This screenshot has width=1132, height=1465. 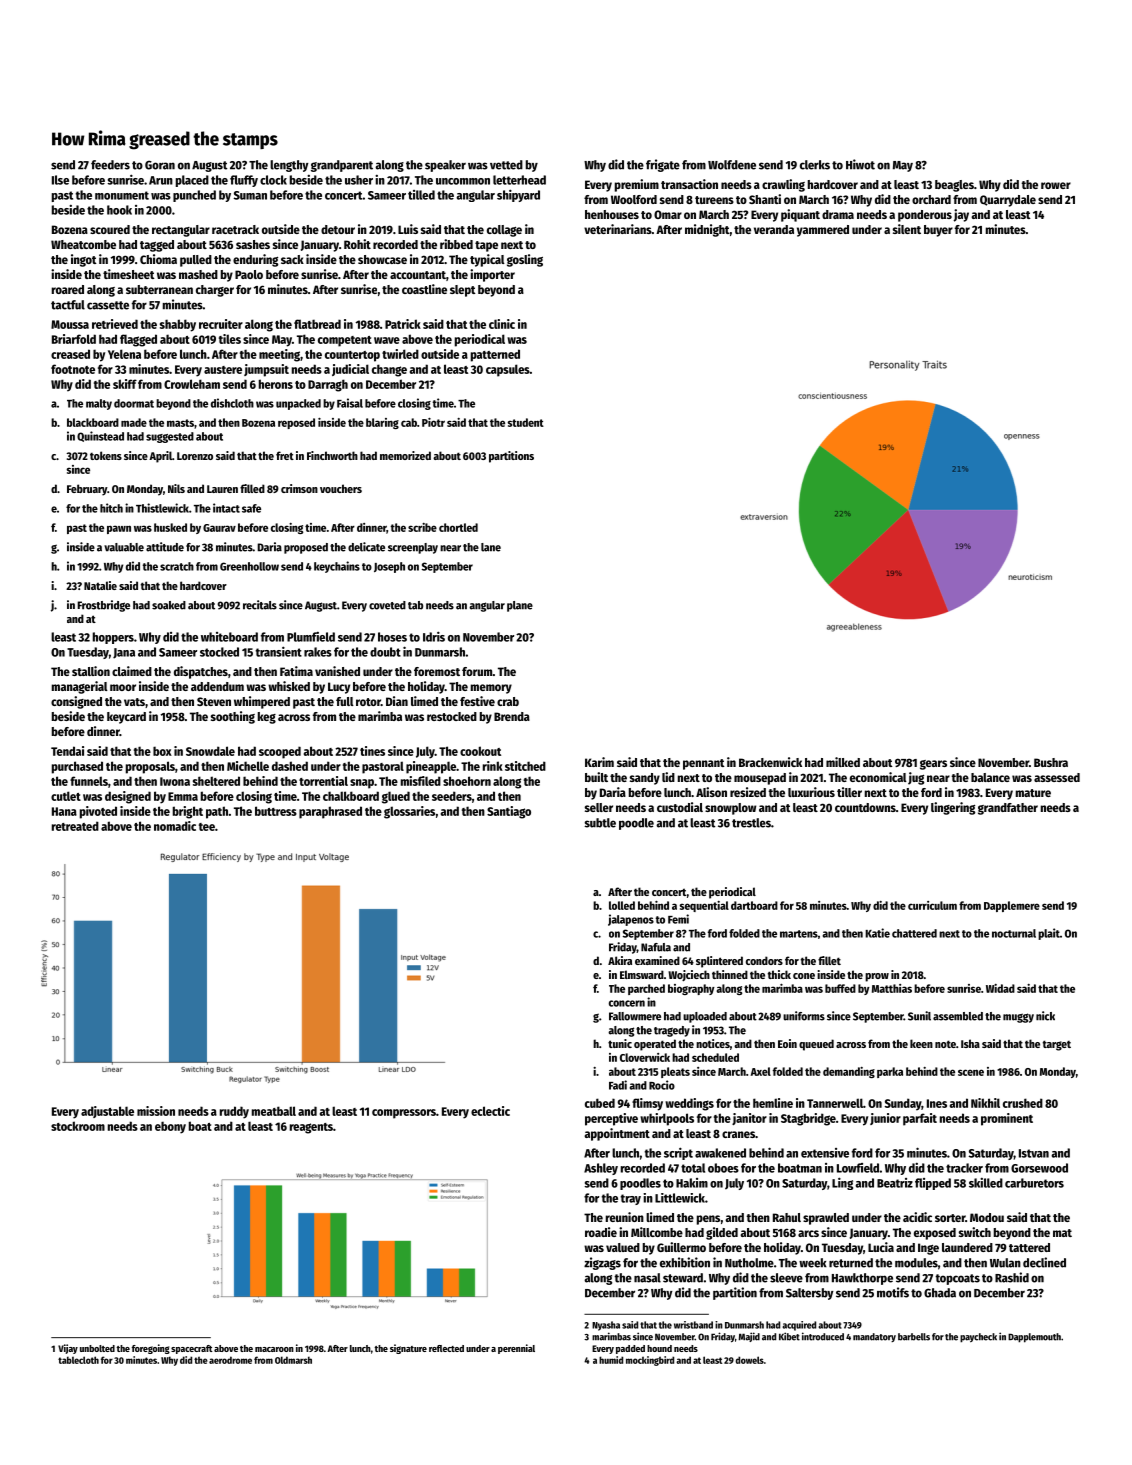 I want to click on Plumfield, so click(x=311, y=637).
